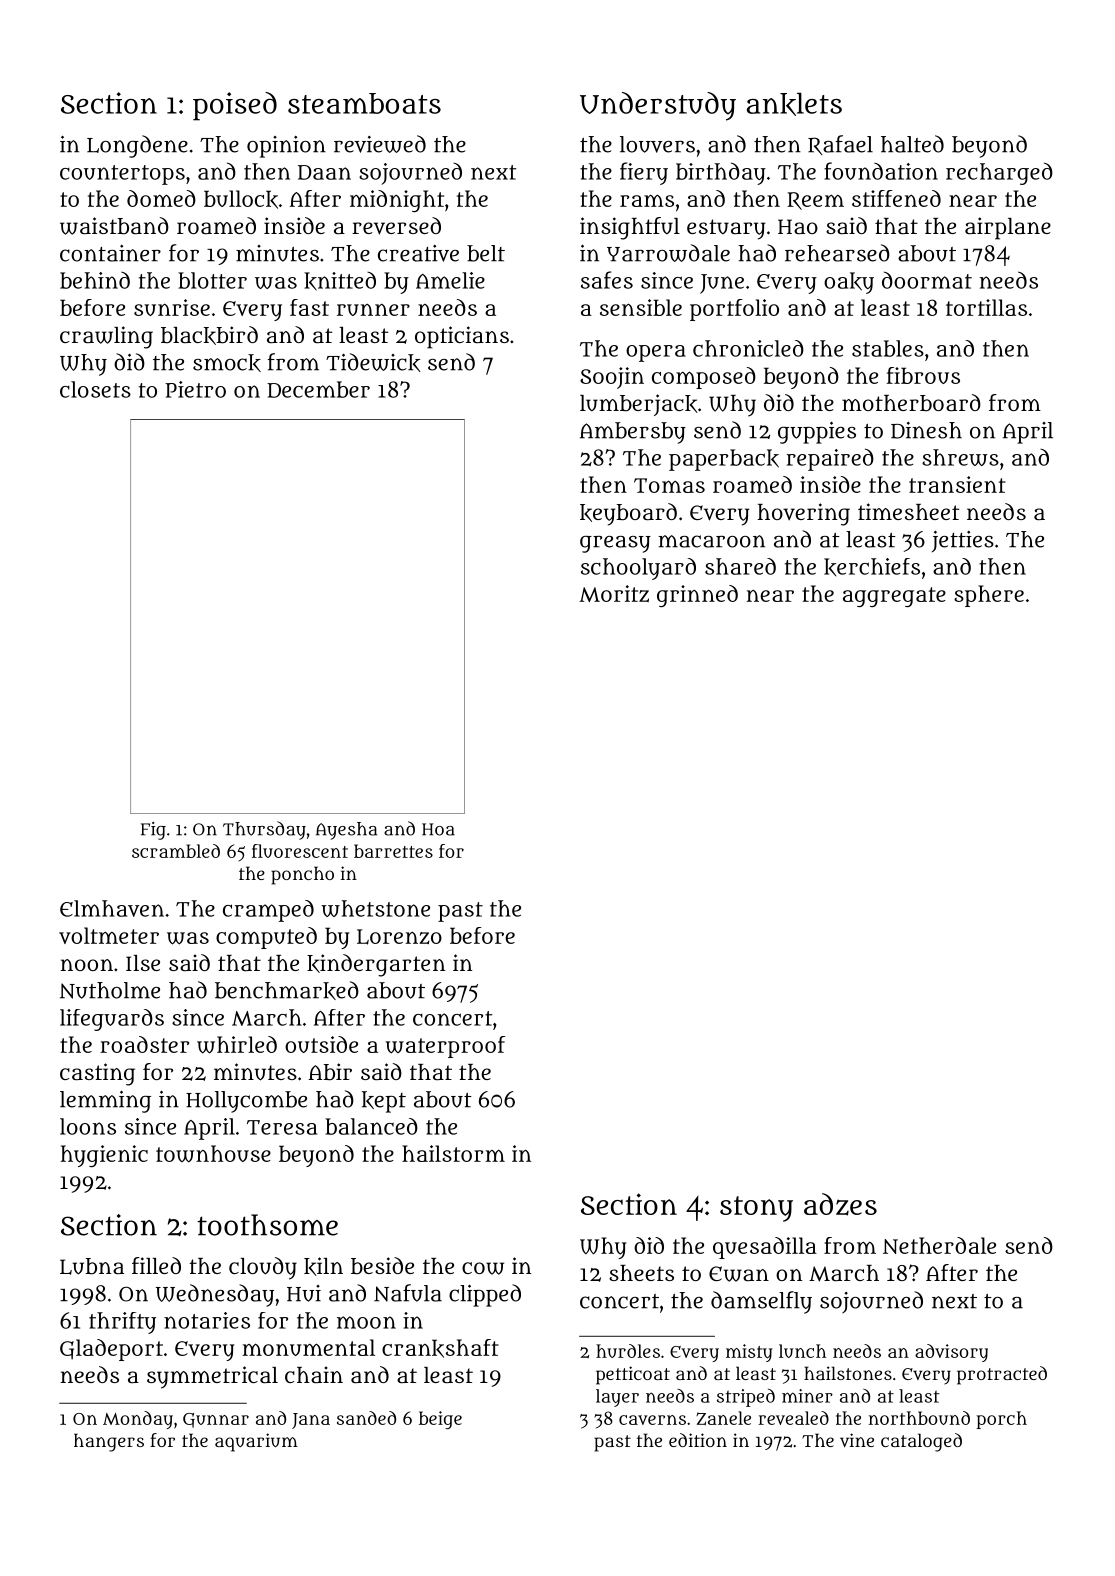 This page has width=1115, height=1576. Describe the element at coordinates (986, 307) in the page. I see `tortillas` at that location.
